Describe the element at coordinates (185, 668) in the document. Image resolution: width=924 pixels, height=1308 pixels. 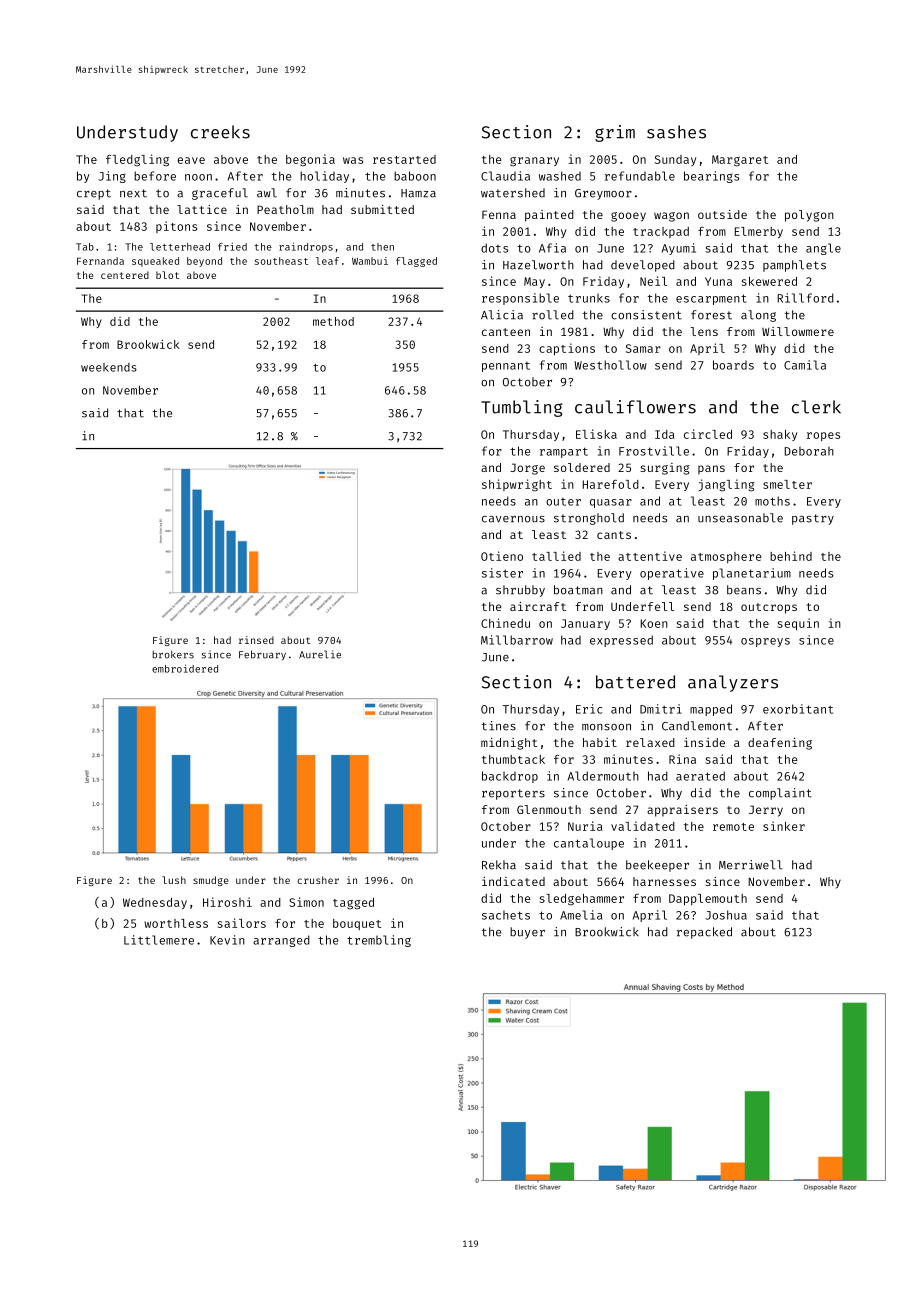
I see `embroidered` at that location.
